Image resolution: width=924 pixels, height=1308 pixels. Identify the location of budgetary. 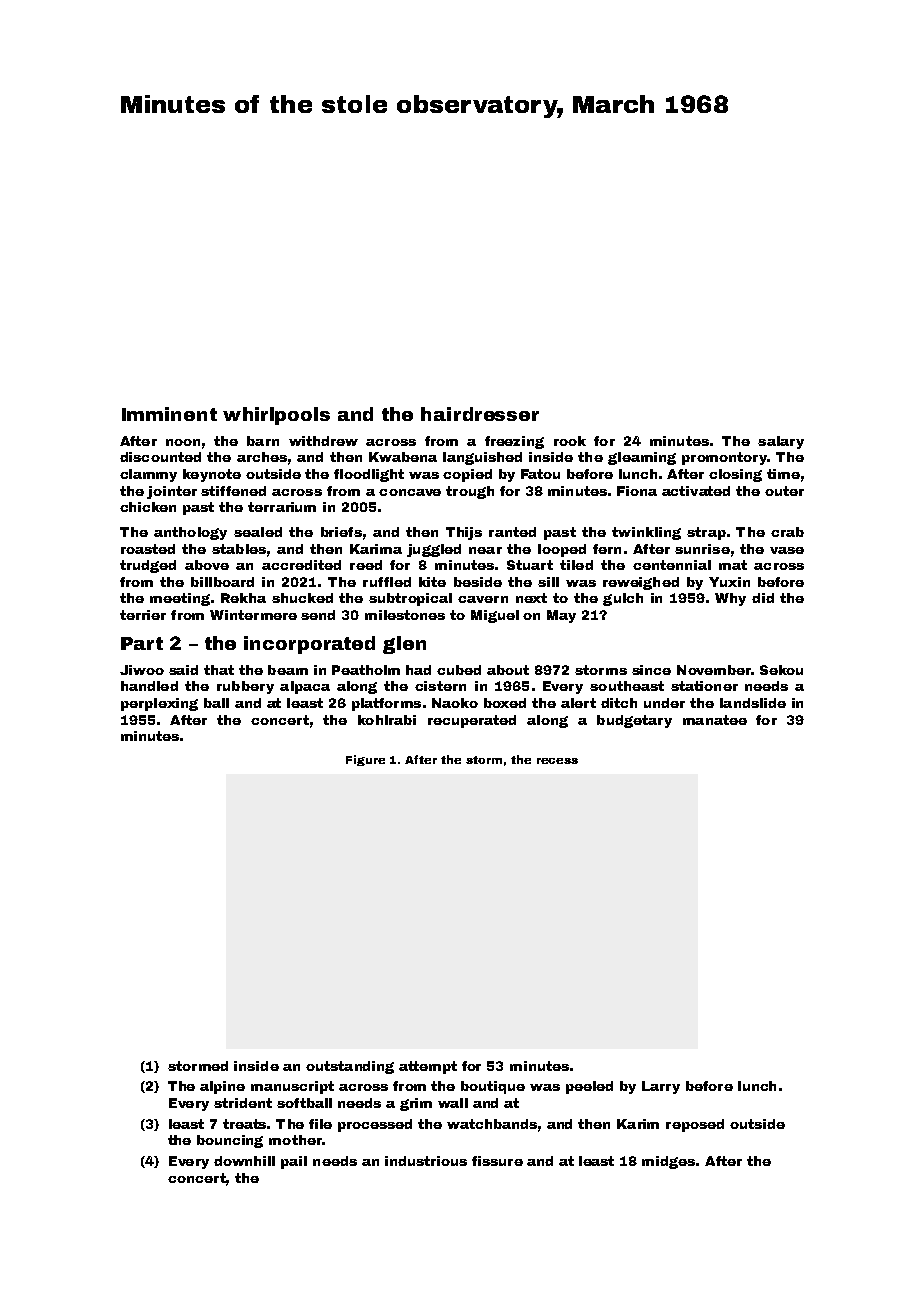
(634, 721).
